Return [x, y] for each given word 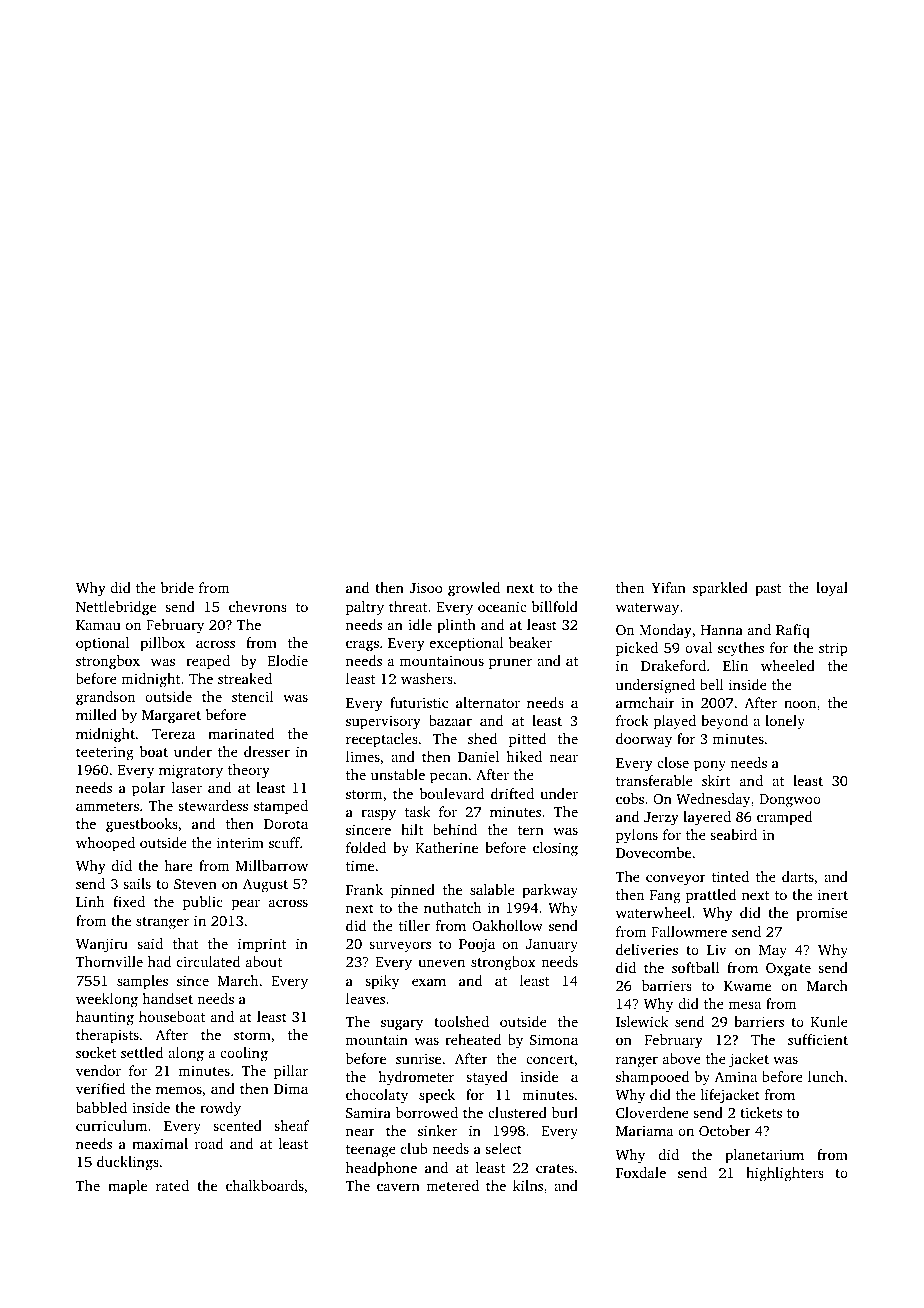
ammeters [107, 806]
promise [822, 914]
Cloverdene [652, 1112]
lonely [785, 722]
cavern [398, 1187]
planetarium [764, 1156]
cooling [244, 1054]
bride [177, 587]
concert [550, 1059]
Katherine [447, 847]
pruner [510, 664]
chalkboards [265, 1185]
